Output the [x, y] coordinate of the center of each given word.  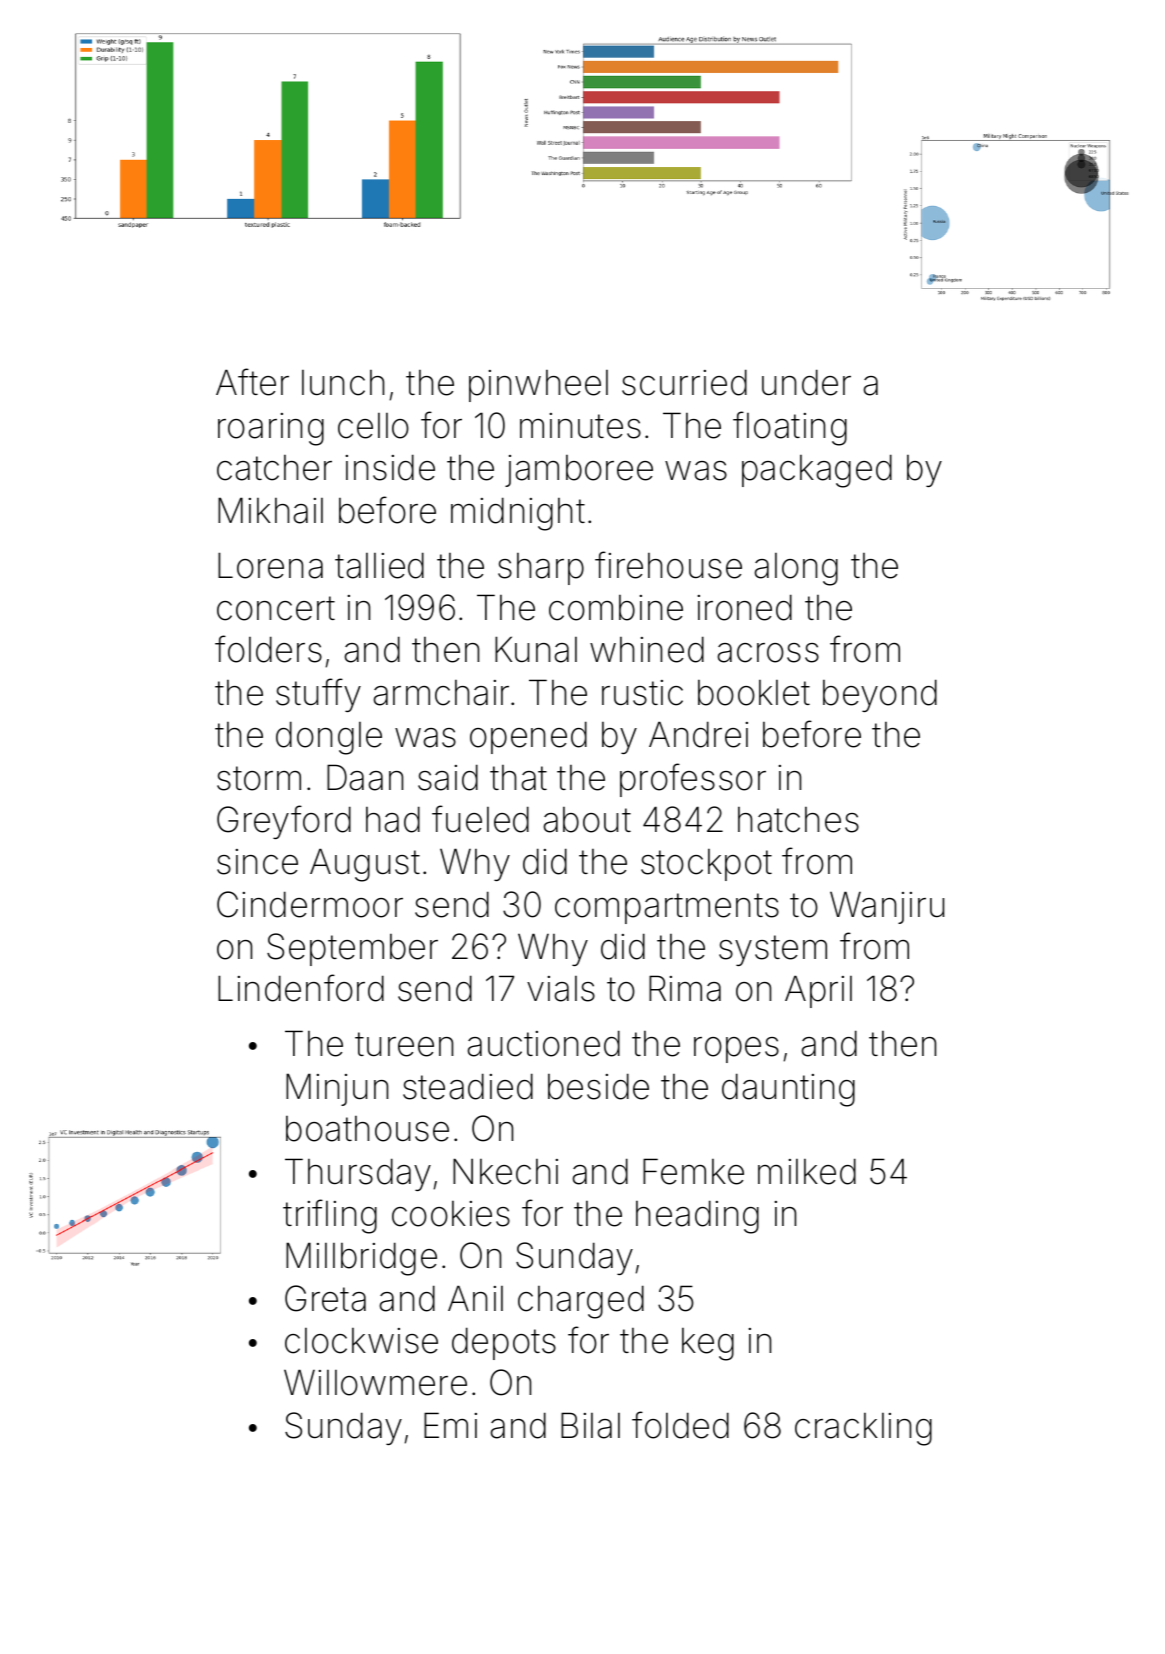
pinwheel [538, 386]
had [393, 819]
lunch [343, 383]
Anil [475, 1298]
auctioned [544, 1043]
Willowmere [375, 1382]
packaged [817, 471]
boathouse [367, 1129]
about [587, 820]
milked [807, 1171]
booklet [754, 693]
